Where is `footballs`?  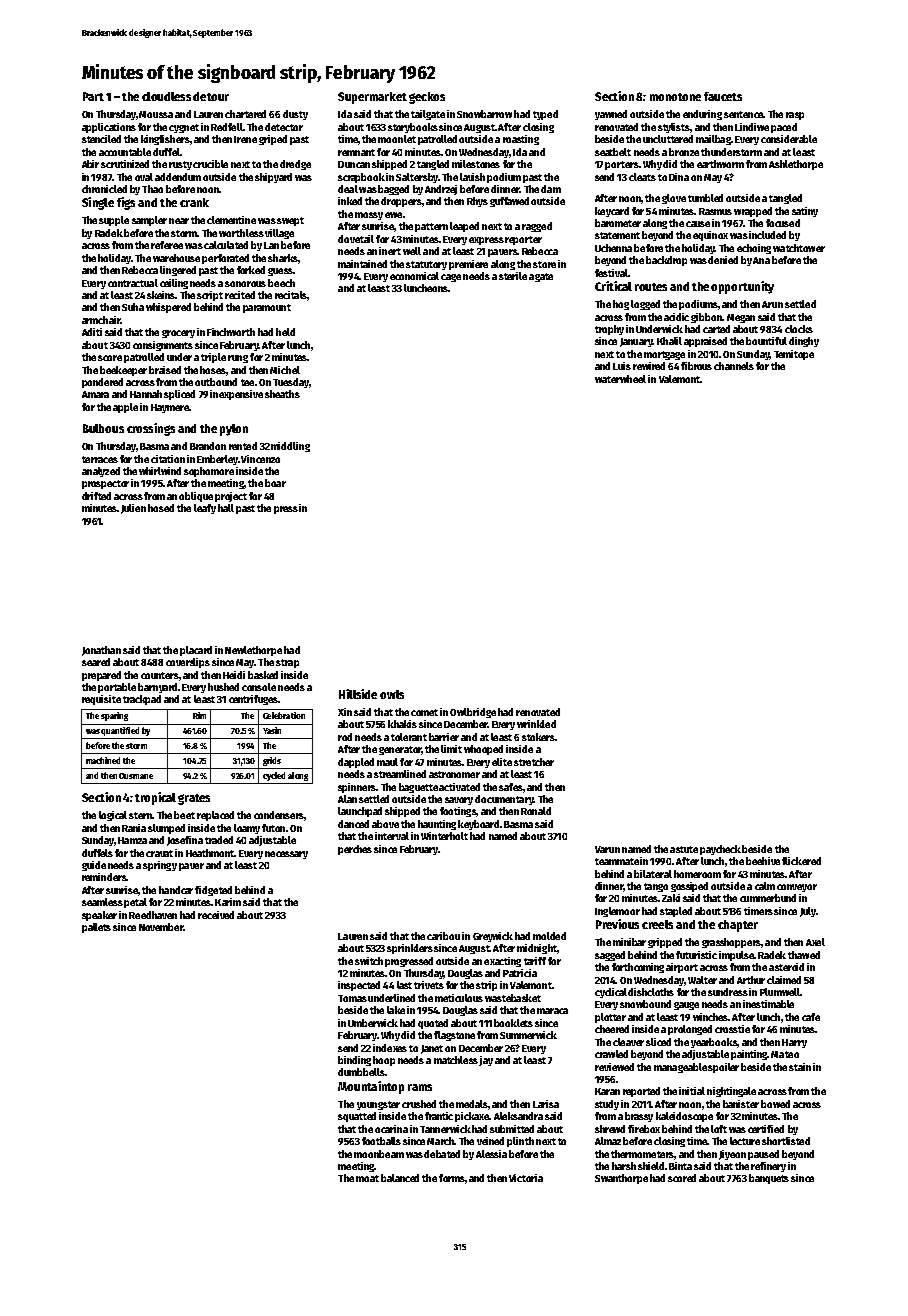
footballs is located at coordinates (381, 1141).
